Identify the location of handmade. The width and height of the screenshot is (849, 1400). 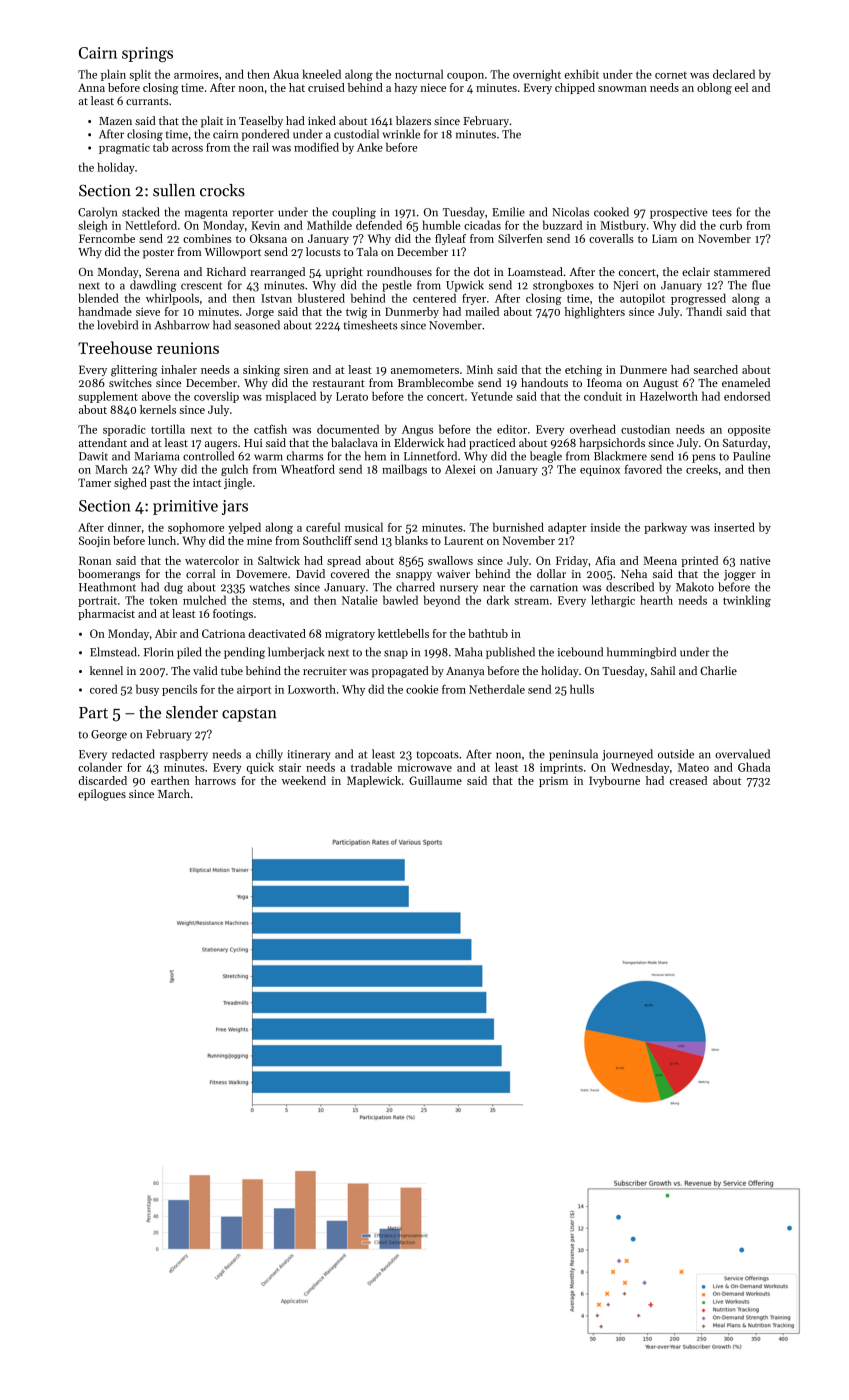
(105, 311).
